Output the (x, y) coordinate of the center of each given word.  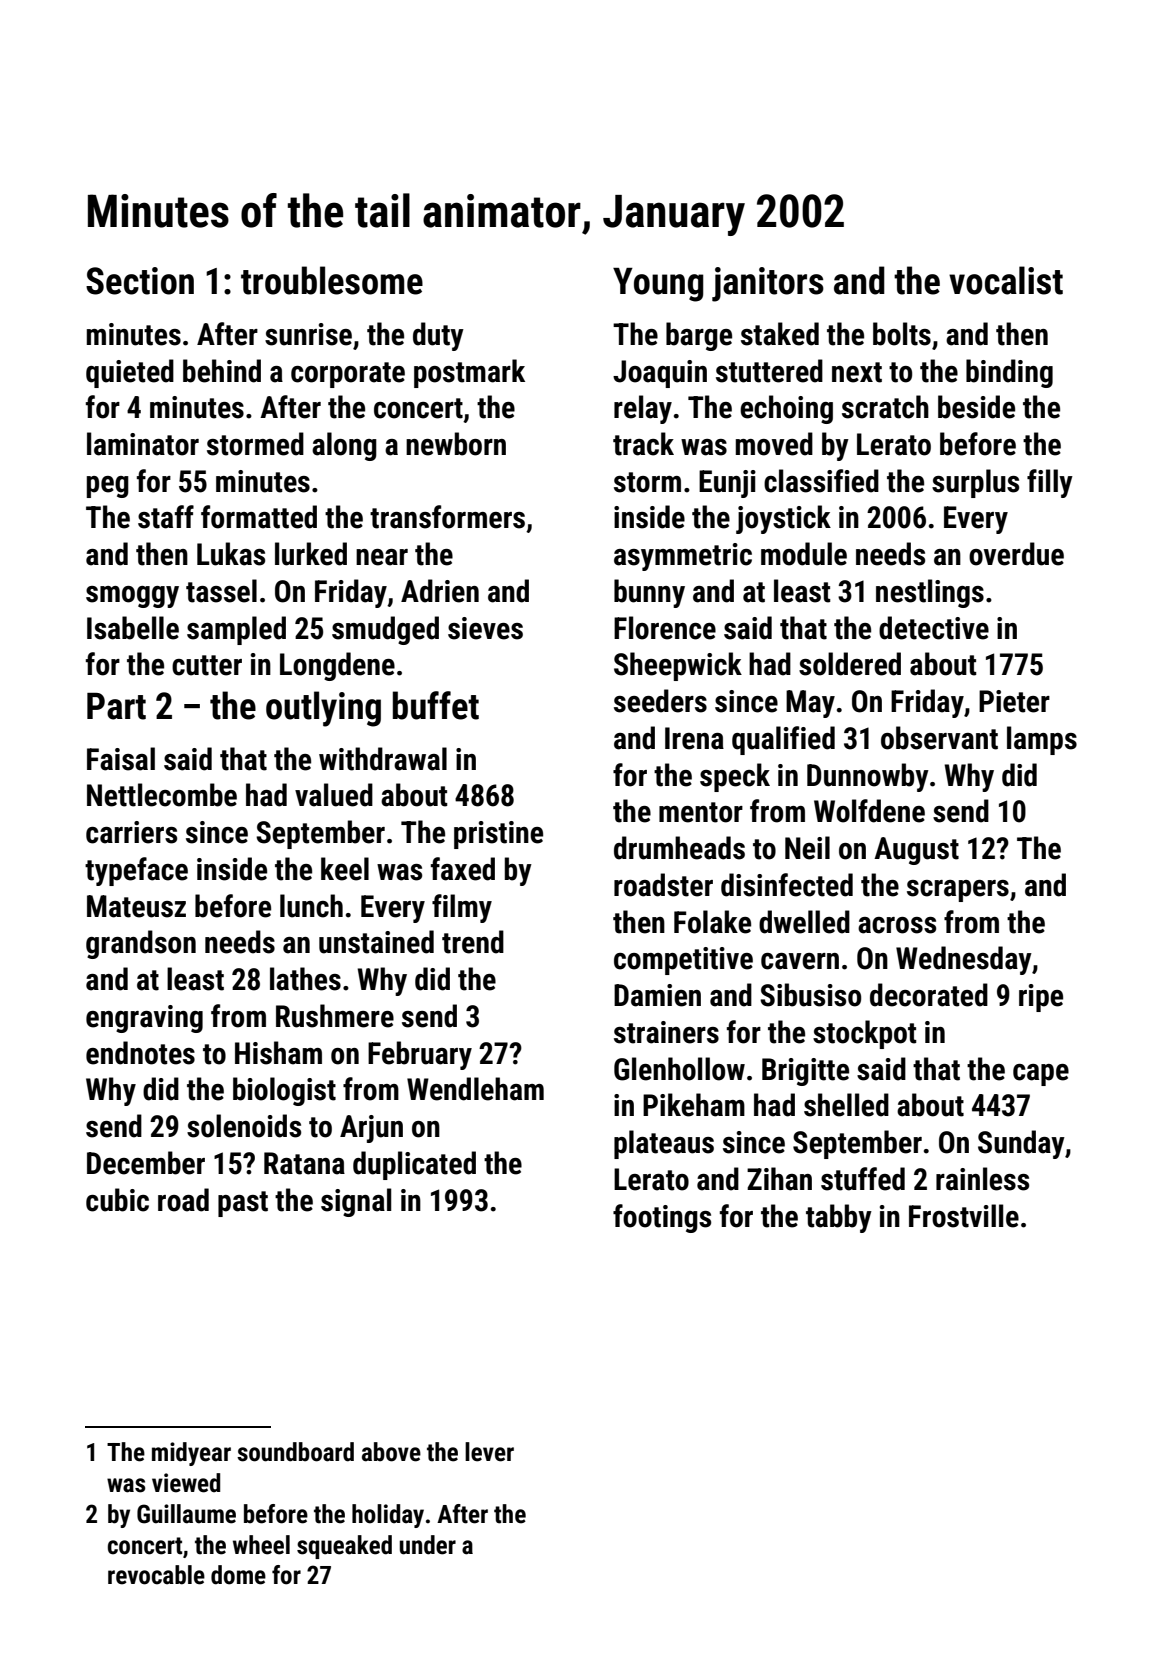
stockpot (865, 1034)
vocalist (1006, 280)
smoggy (132, 597)
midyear (191, 1454)
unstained (376, 942)
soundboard (295, 1452)
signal (356, 1202)
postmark (469, 373)
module (804, 554)
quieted (130, 373)
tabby (839, 1218)
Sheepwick (678, 666)
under (428, 1545)
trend (473, 942)
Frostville (964, 1216)
